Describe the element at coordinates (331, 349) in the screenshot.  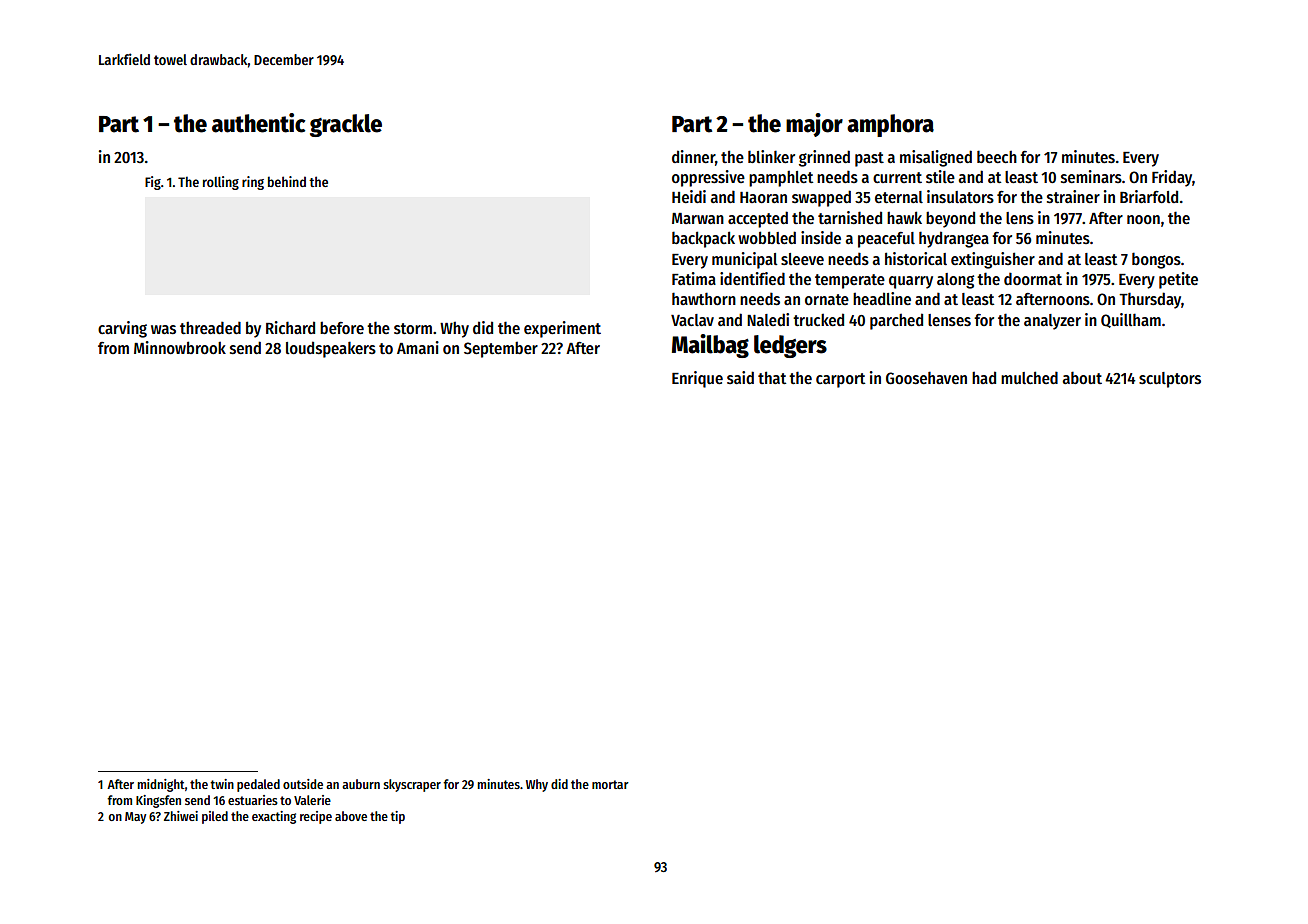
I see `loudspeakers` at that location.
